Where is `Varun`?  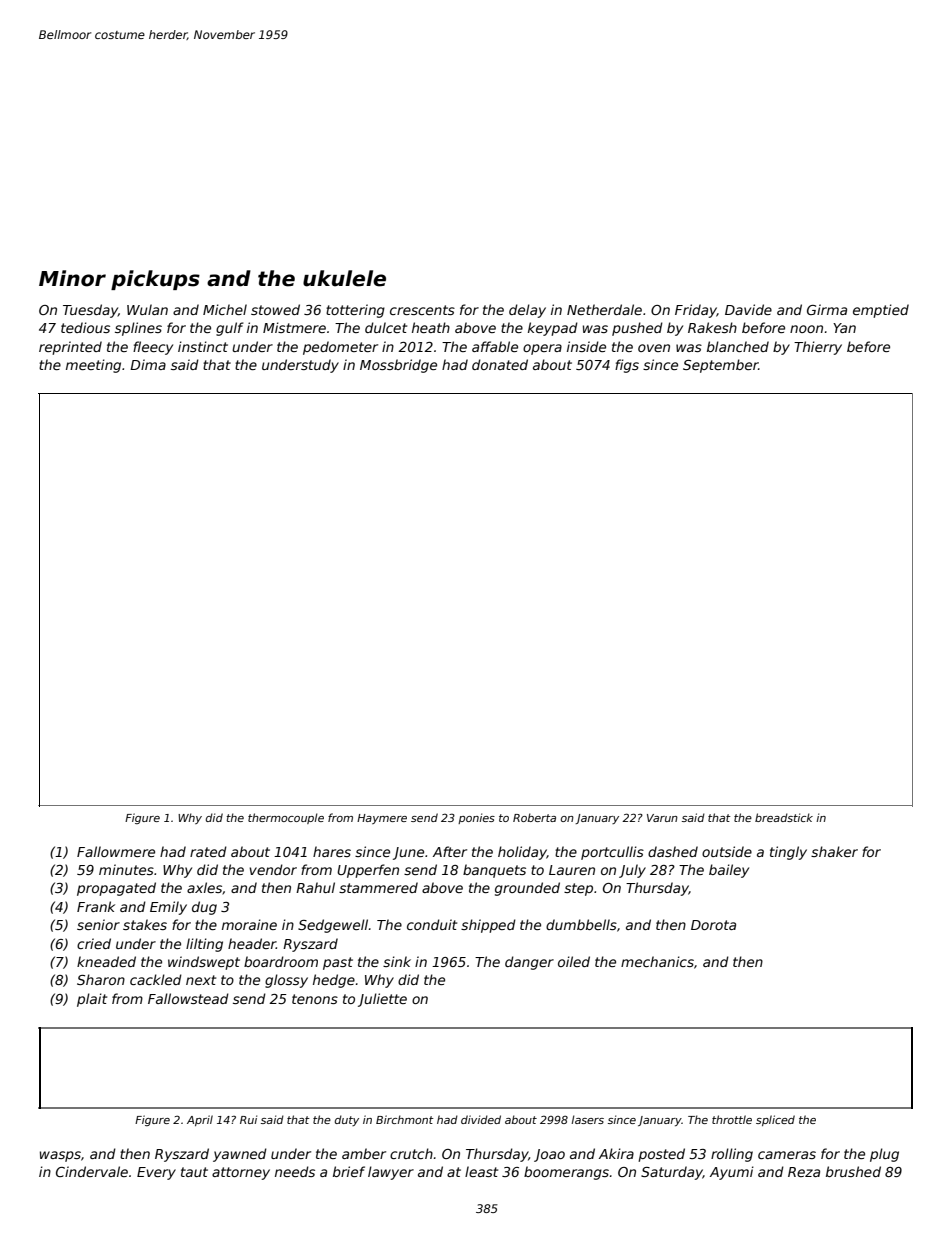 Varun is located at coordinates (662, 818).
